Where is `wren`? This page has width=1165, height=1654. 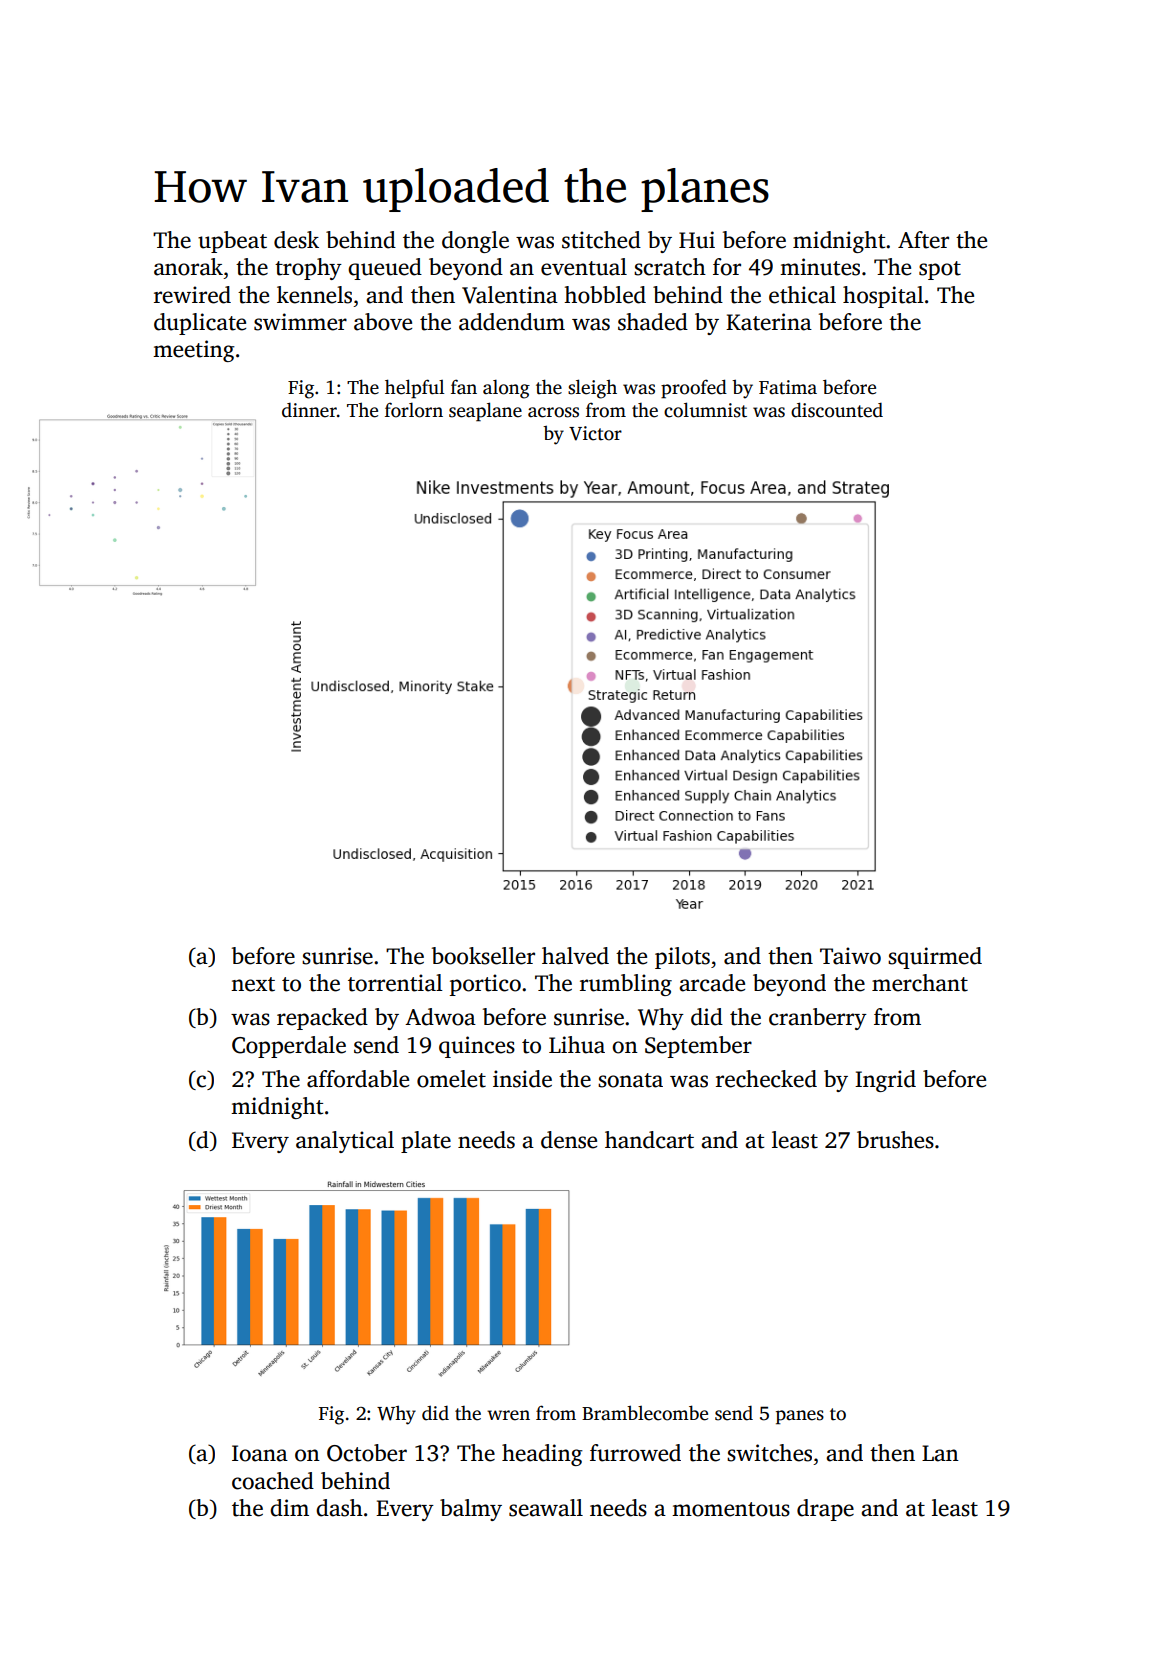
wren is located at coordinates (508, 1415).
